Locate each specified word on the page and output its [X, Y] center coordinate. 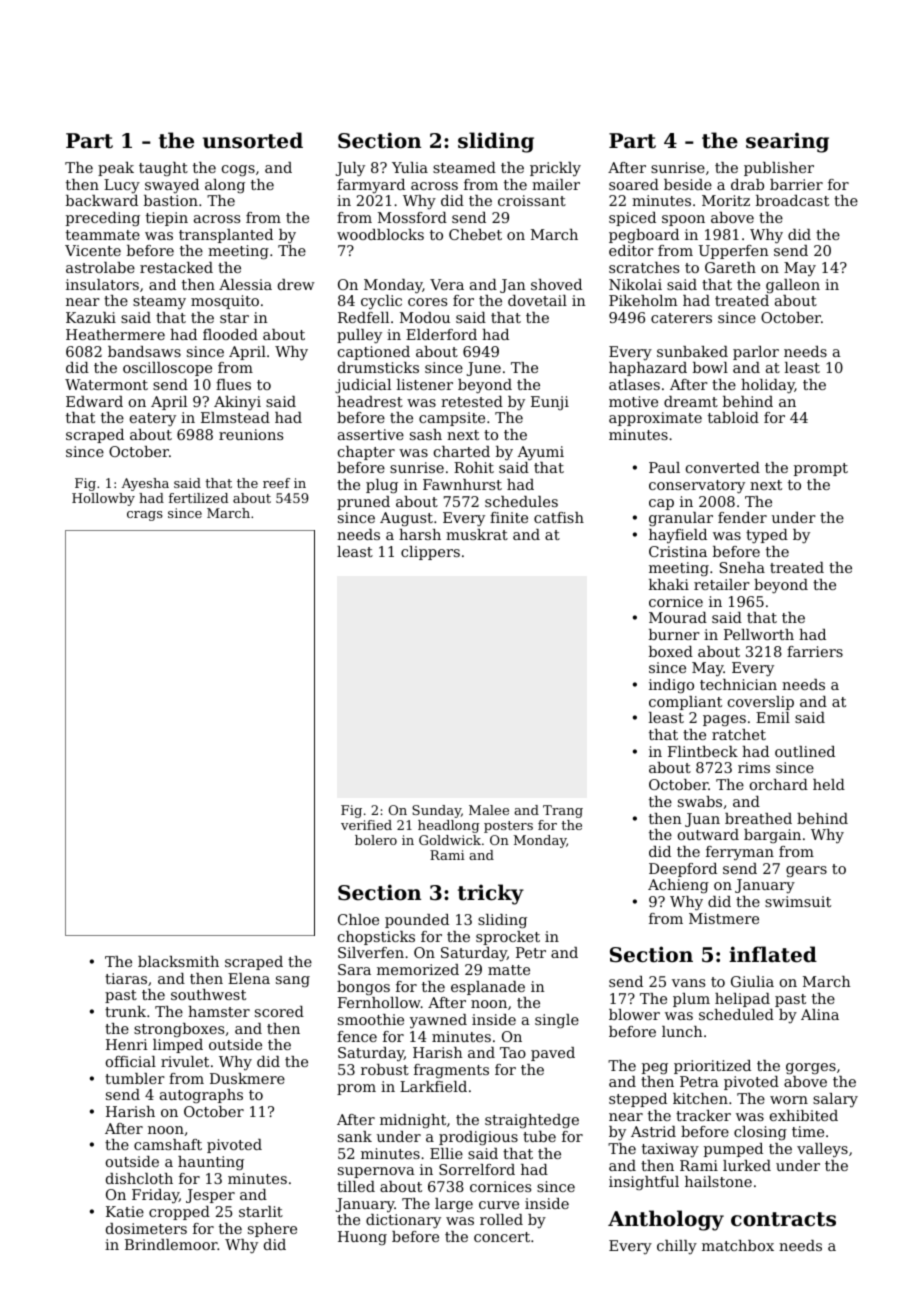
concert [502, 1237]
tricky [491, 894]
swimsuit [798, 901]
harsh [420, 534]
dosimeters [146, 1228]
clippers [430, 553]
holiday [768, 386]
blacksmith [178, 961]
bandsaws [144, 351]
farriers [815, 651]
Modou [425, 317]
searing [787, 142]
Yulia [410, 167]
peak [116, 169]
